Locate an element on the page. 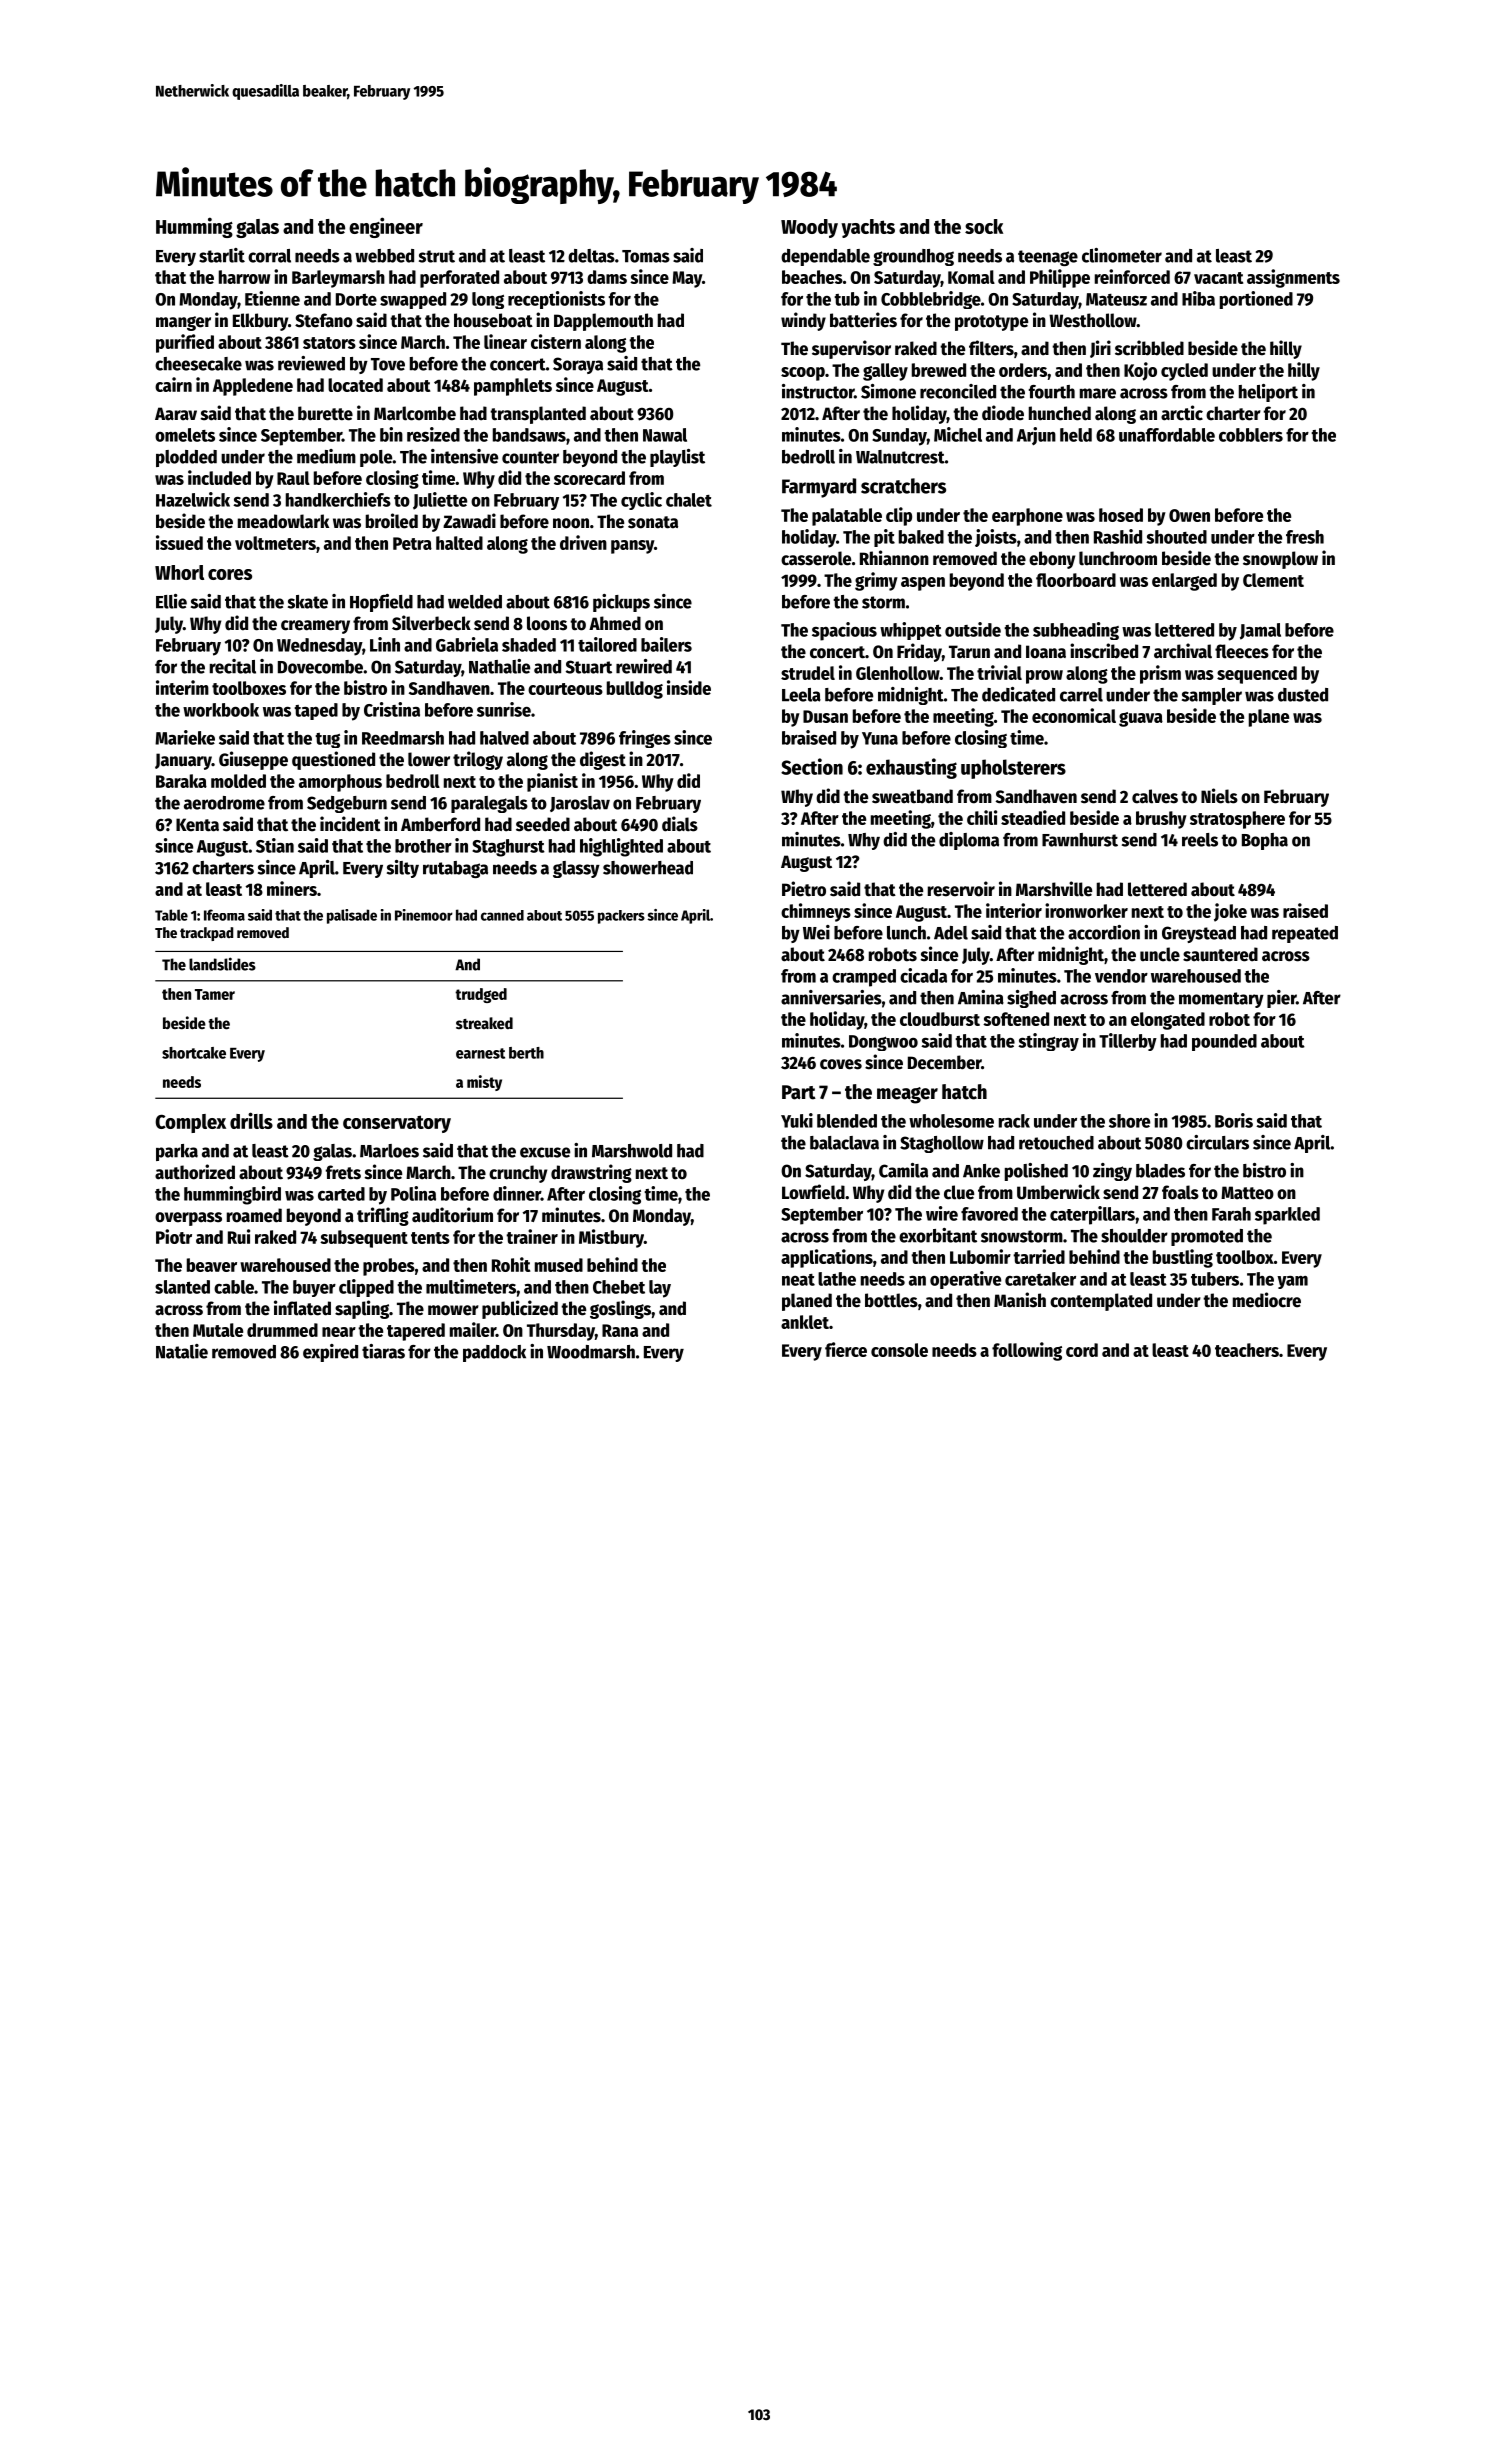 The width and height of the document is (1496, 2464). paddock is located at coordinates (494, 1353).
